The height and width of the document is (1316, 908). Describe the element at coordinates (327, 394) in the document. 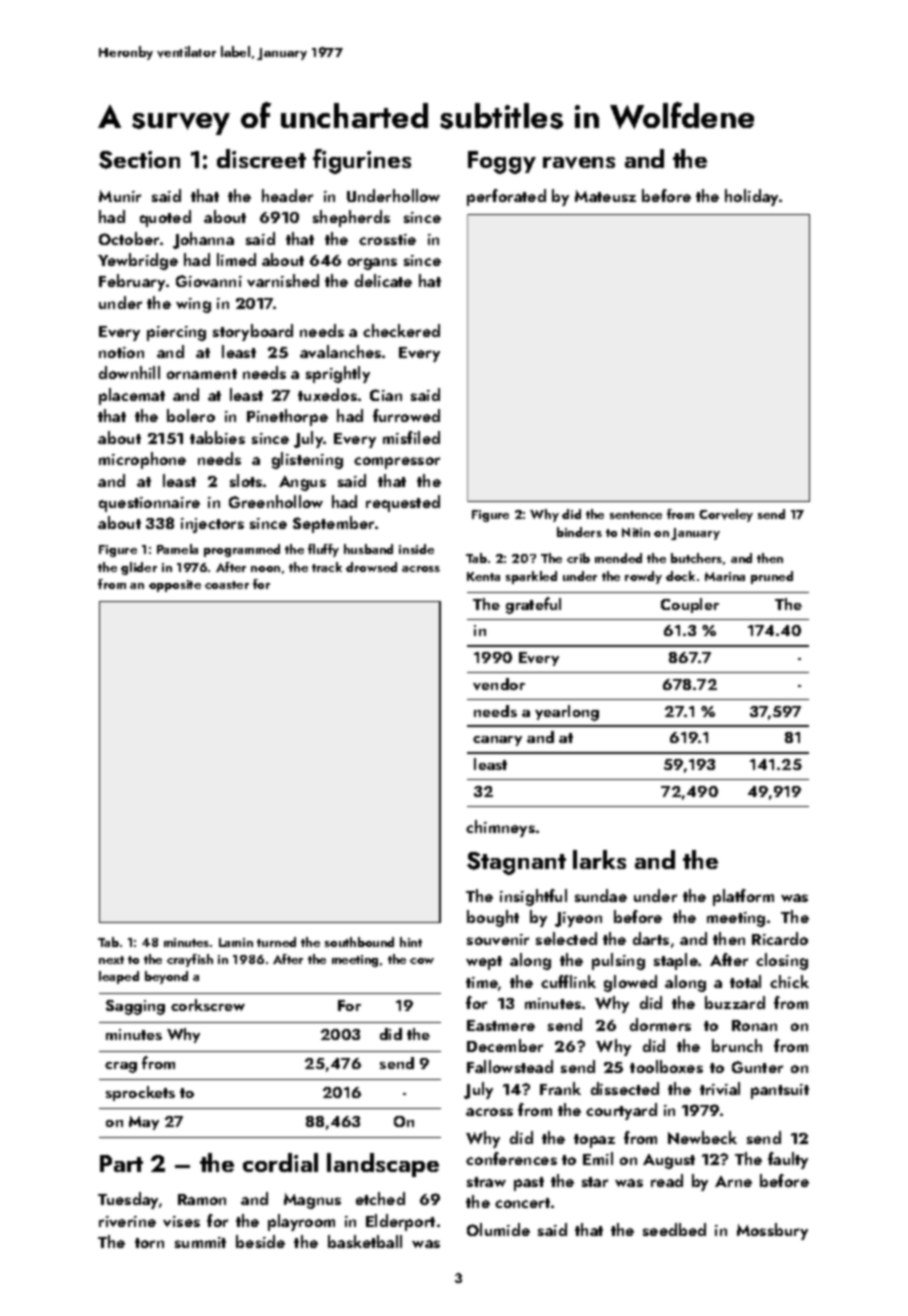

I see `tuxedos` at that location.
